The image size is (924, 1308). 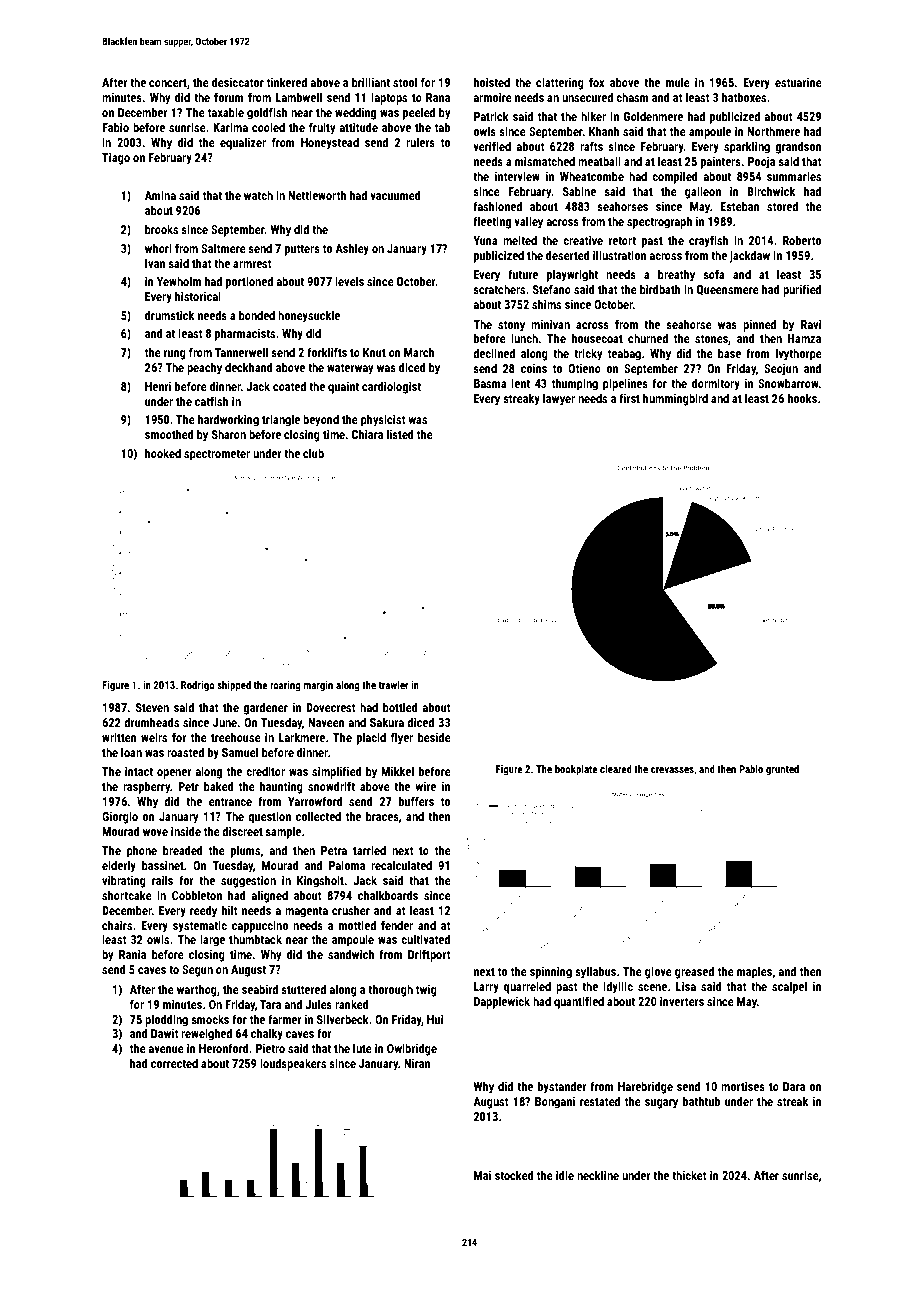 I want to click on mule, so click(x=678, y=82).
